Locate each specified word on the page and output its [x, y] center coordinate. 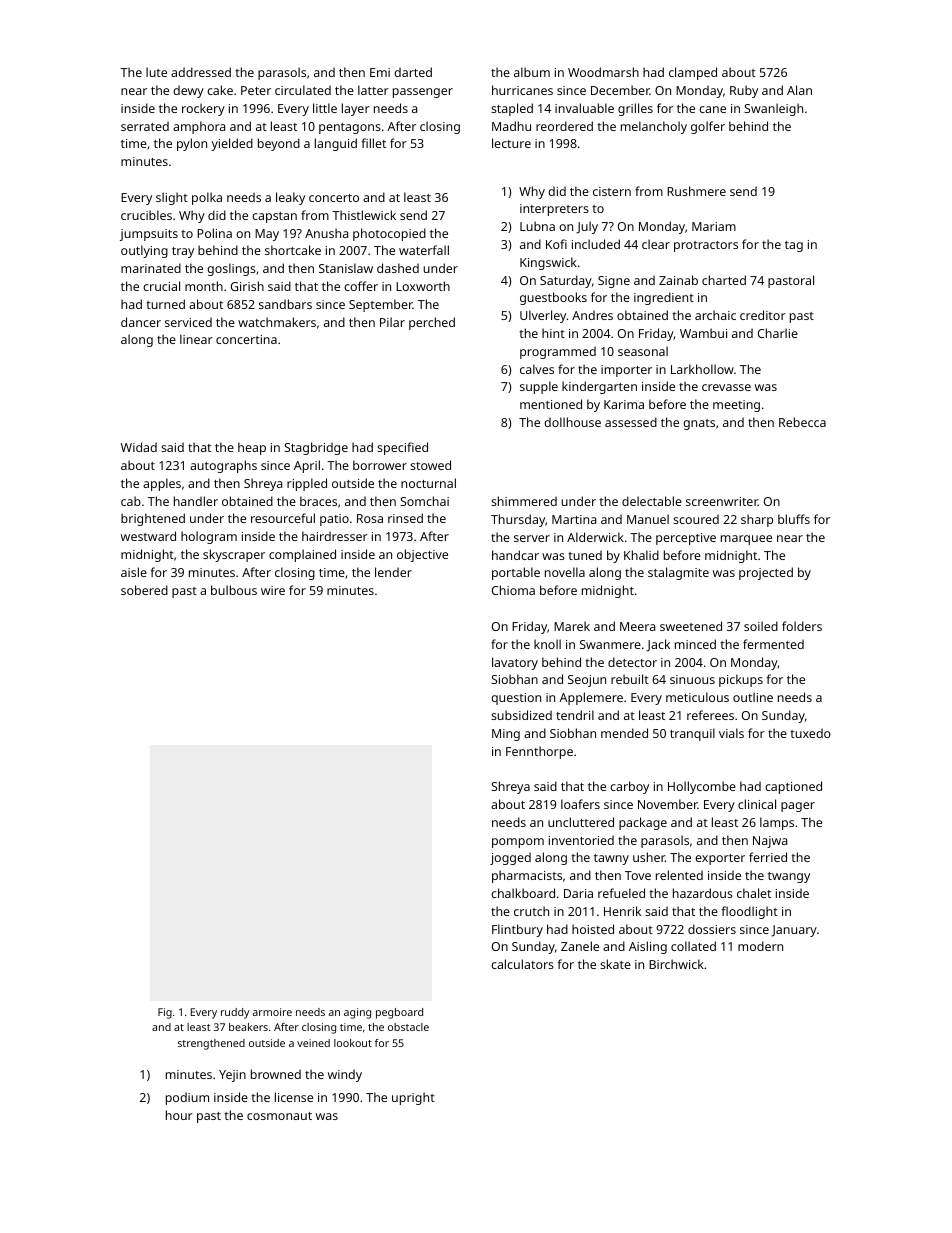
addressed [201, 72]
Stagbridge [316, 448]
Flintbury [517, 930]
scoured [696, 519]
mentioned [551, 404]
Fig [165, 1013]
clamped [693, 73]
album [532, 72]
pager [798, 807]
